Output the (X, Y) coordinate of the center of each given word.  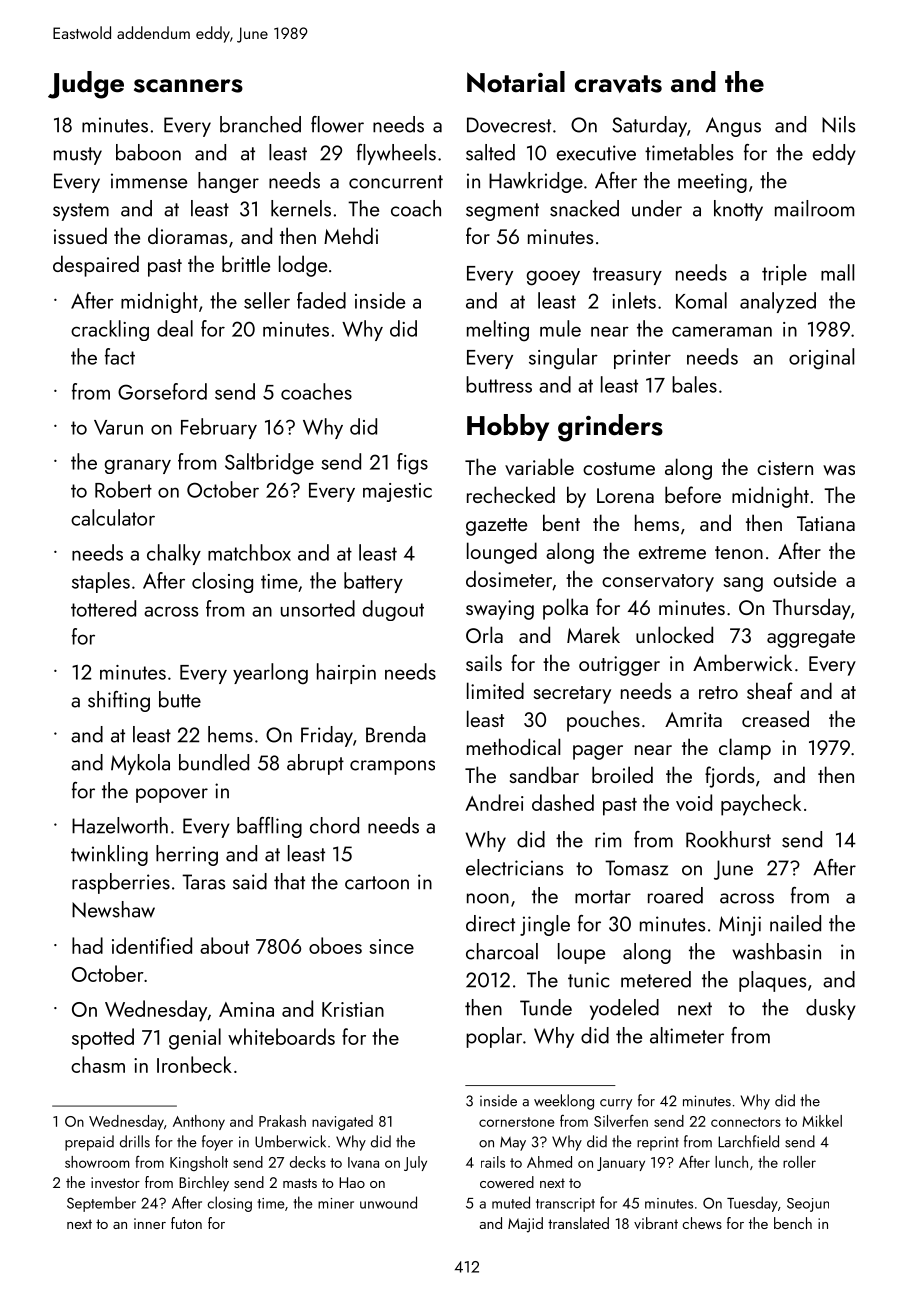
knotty (738, 210)
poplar (494, 1037)
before (693, 494)
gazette (496, 527)
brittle (246, 263)
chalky (174, 554)
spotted (103, 1039)
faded (321, 300)
